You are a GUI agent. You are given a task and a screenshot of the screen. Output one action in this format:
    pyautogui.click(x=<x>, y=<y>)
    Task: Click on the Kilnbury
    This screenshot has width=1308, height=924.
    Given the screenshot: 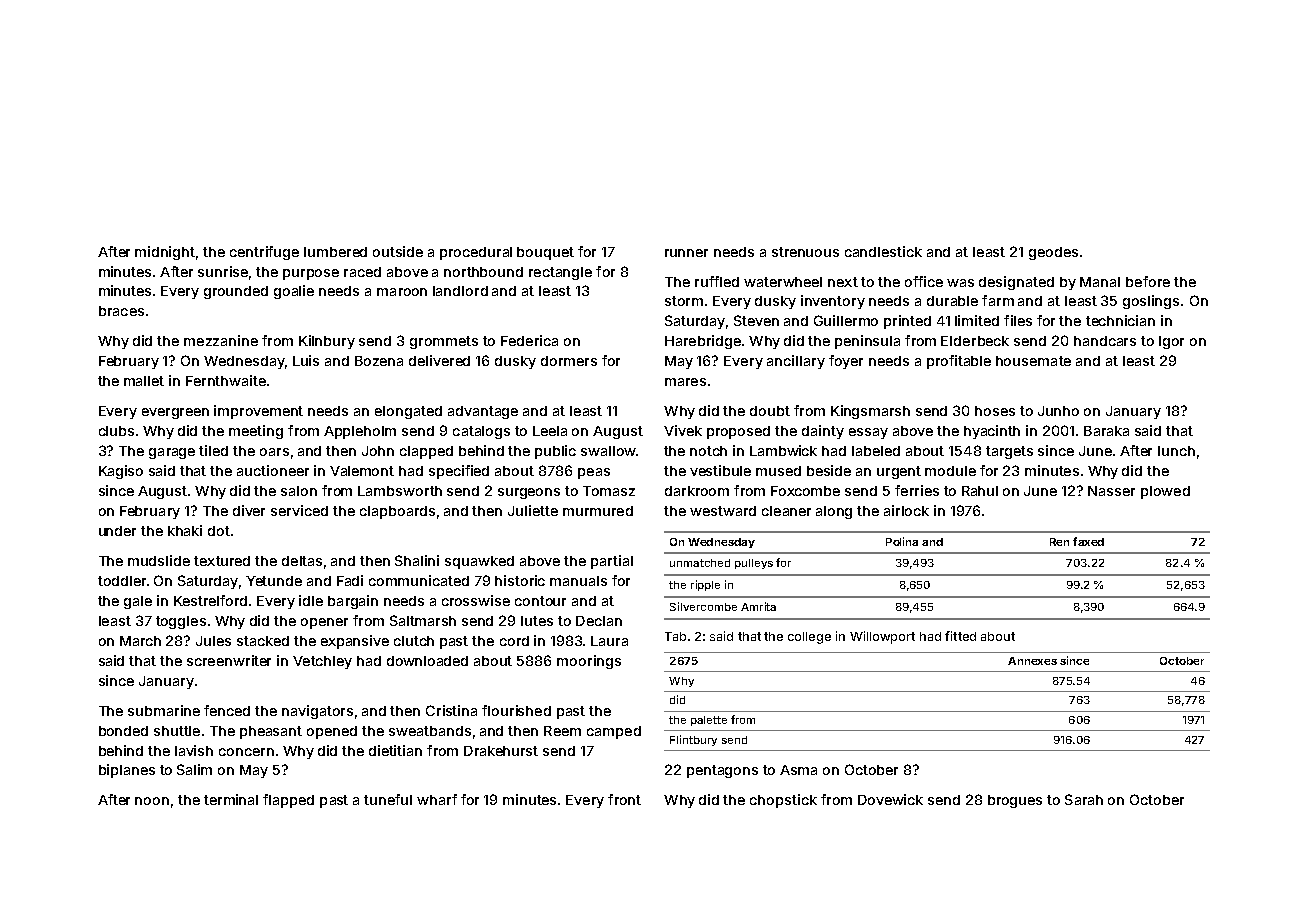 What is the action you would take?
    pyautogui.click(x=327, y=342)
